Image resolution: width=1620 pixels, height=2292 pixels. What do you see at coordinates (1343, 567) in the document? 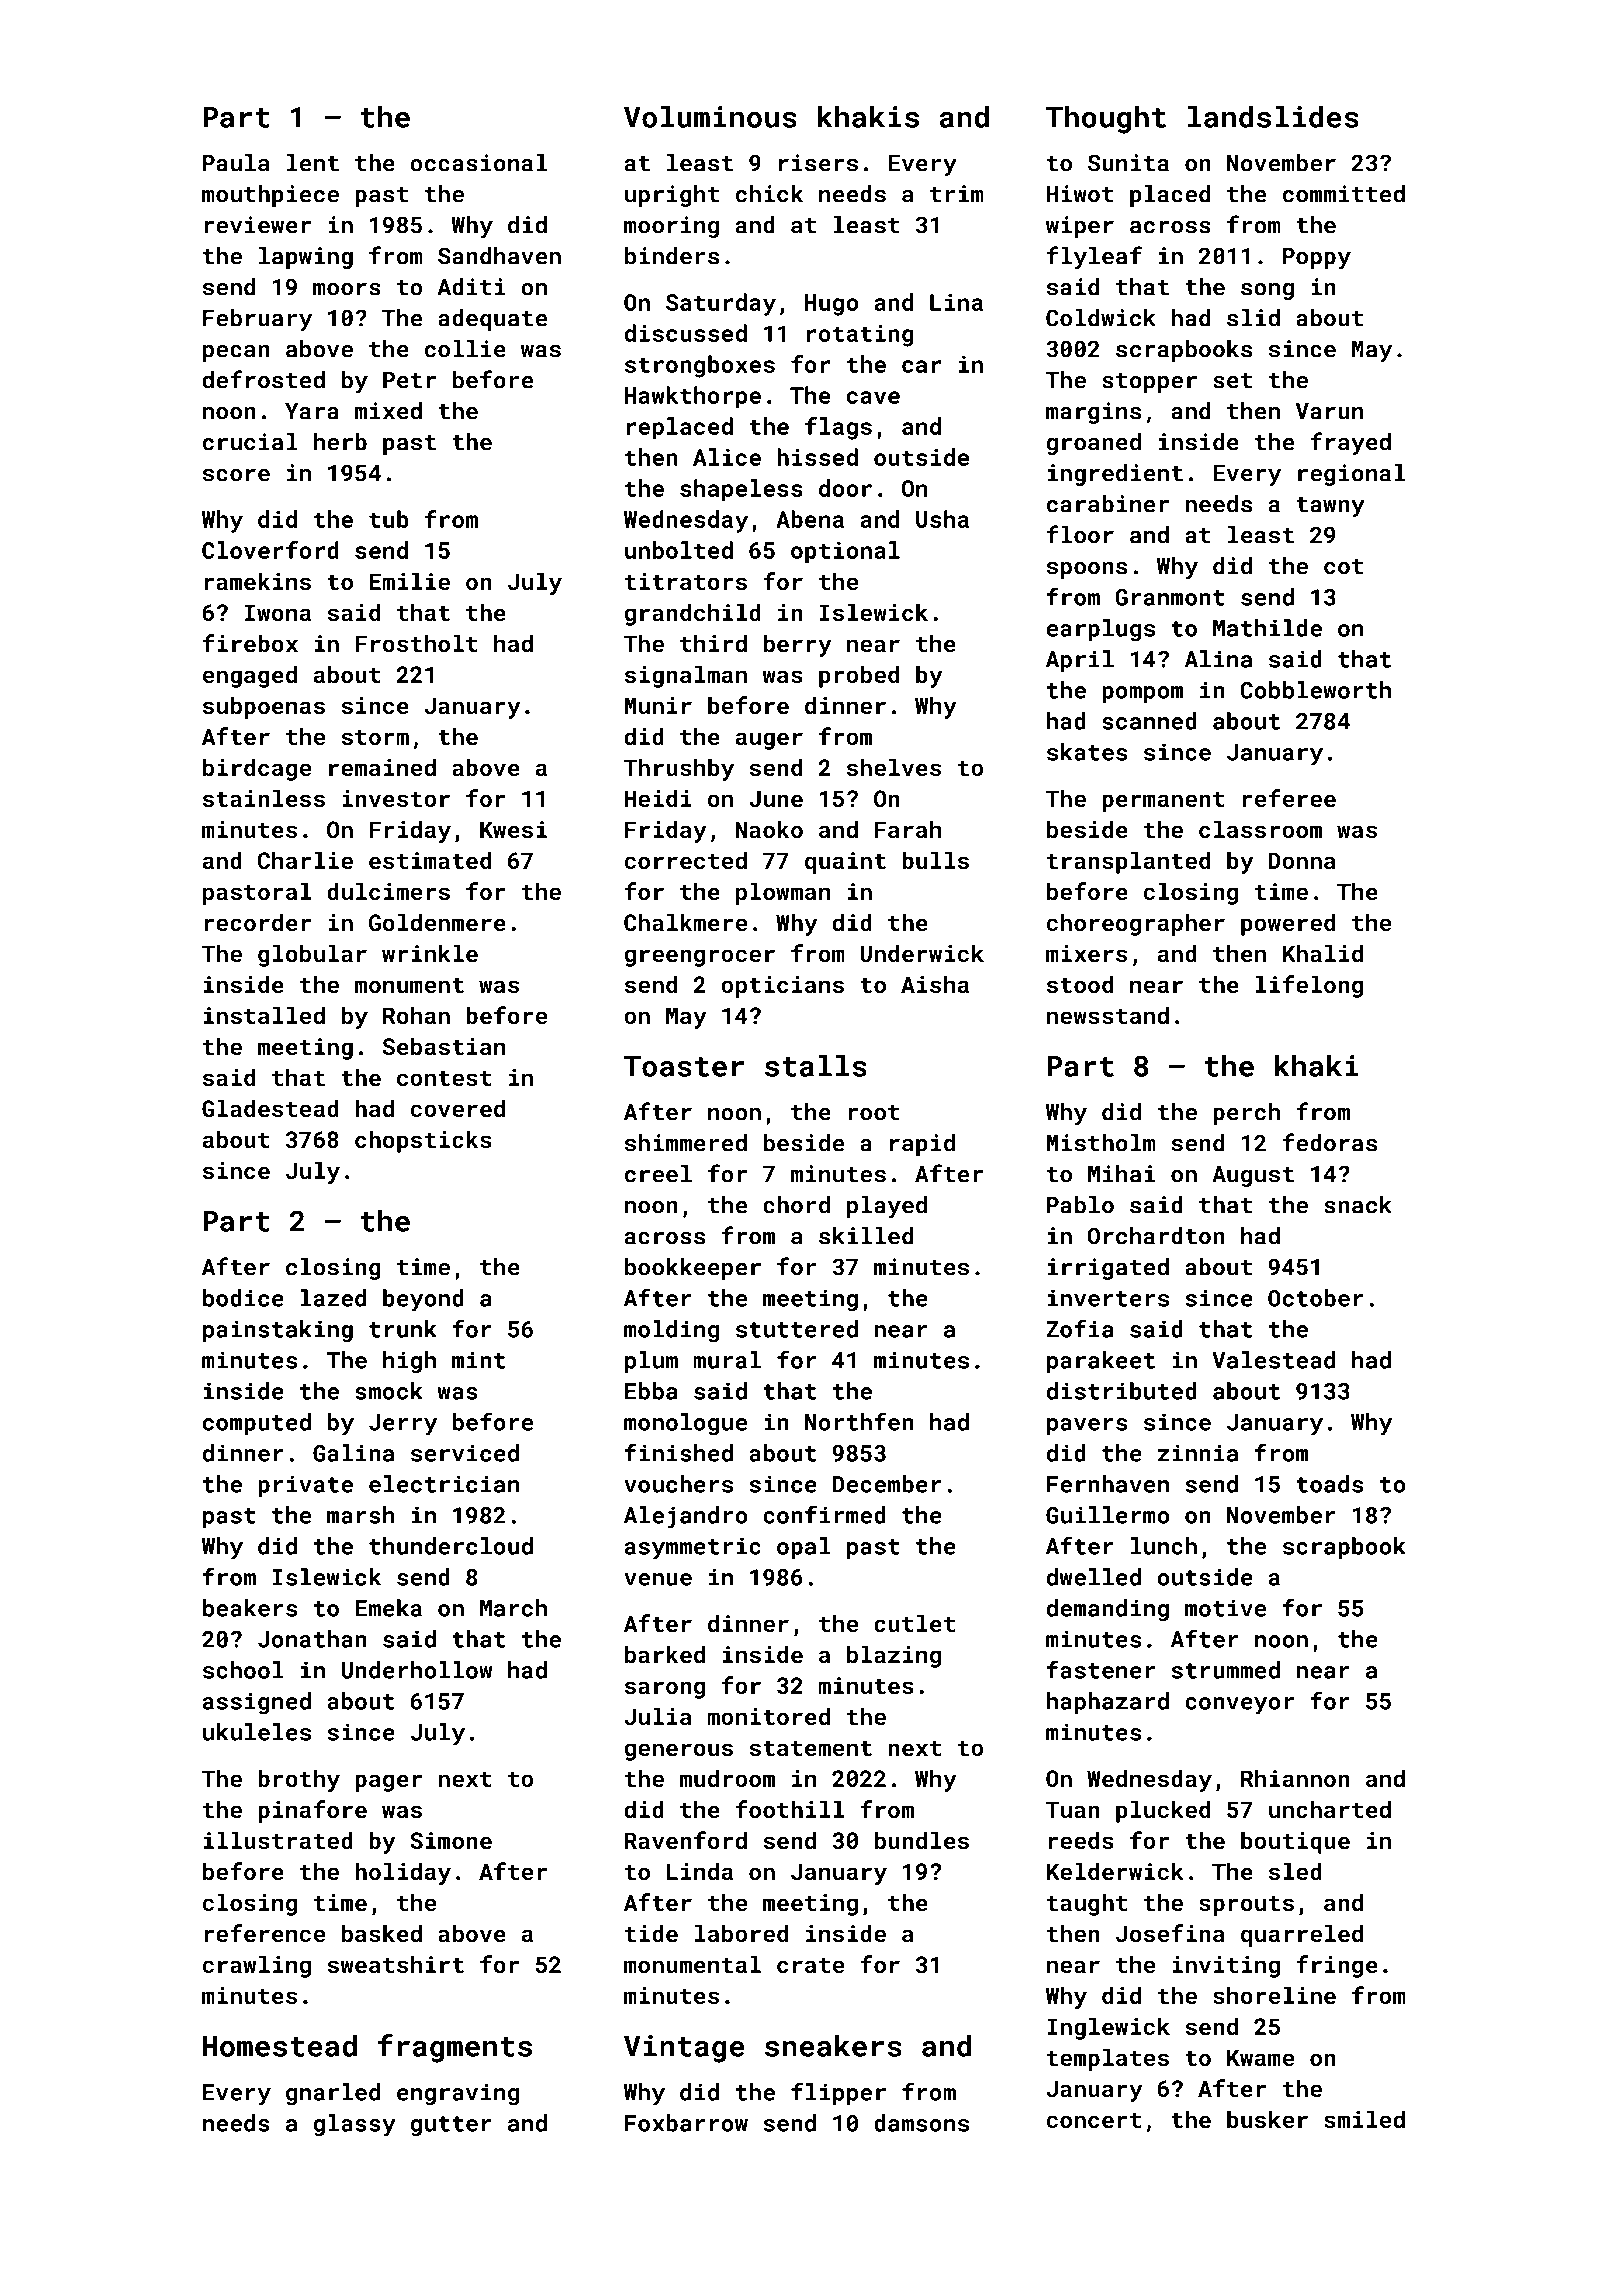
I see `cot` at bounding box center [1343, 567].
